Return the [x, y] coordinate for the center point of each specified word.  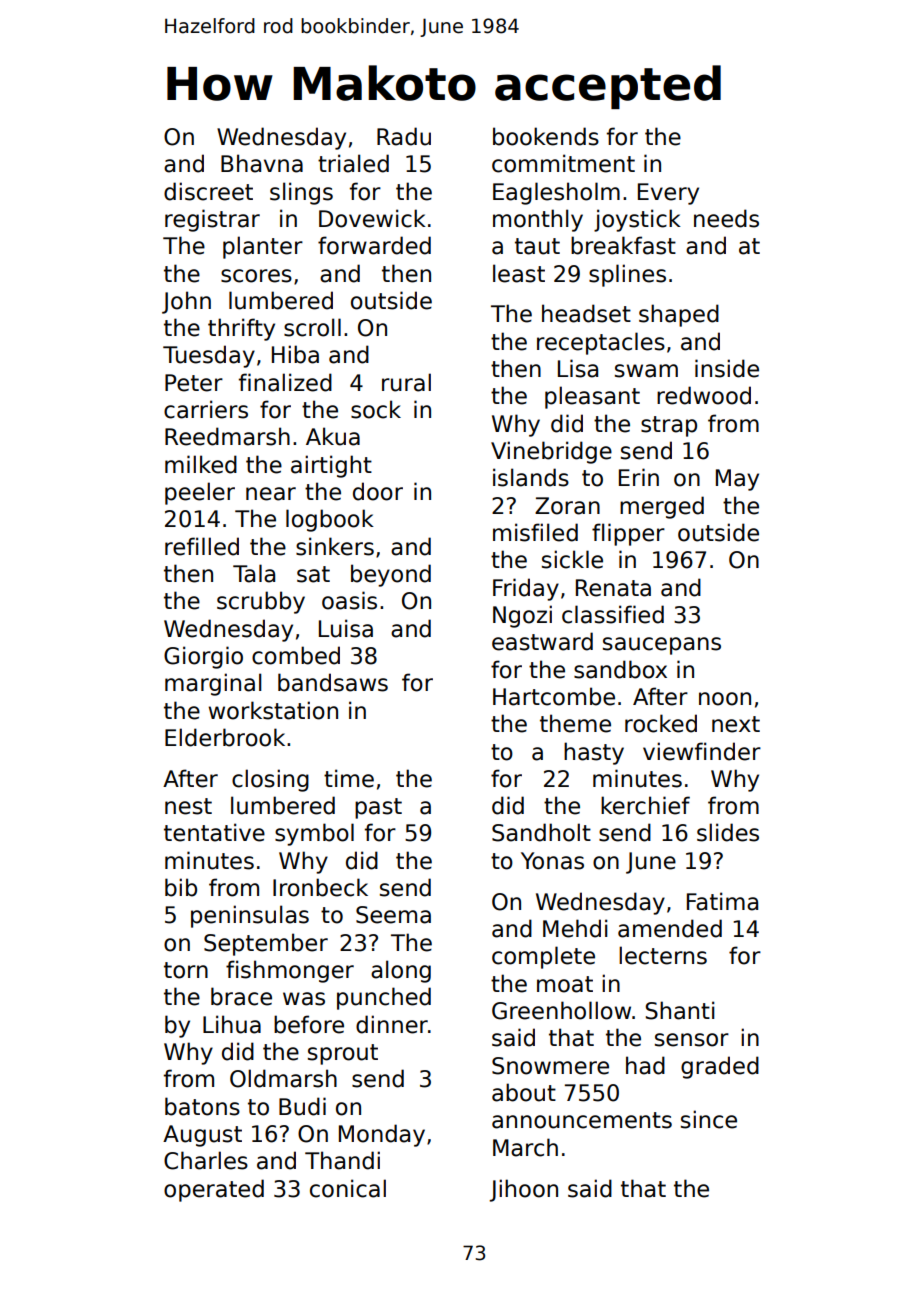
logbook [330, 520]
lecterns [663, 955]
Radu [404, 136]
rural [406, 382]
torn [186, 970]
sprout [343, 1054]
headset [586, 313]
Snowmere [550, 1066]
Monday [382, 1135]
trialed [353, 163]
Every [668, 194]
